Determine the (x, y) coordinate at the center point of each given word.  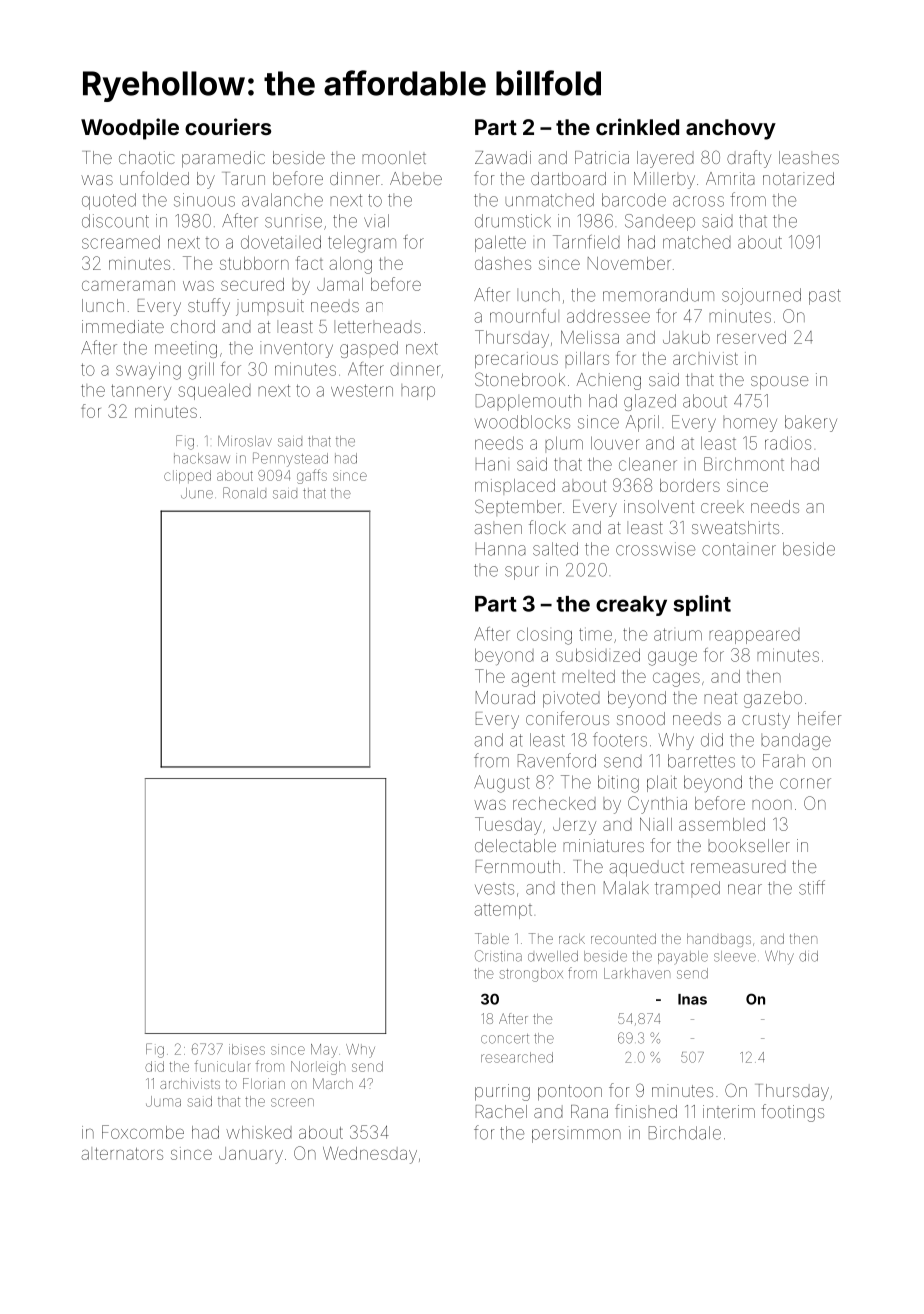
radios (788, 443)
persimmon (576, 1134)
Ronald (244, 493)
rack (572, 939)
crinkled (637, 126)
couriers (228, 126)
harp (418, 392)
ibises (247, 1049)
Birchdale (685, 1133)
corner (805, 783)
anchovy (731, 129)
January (251, 1155)
